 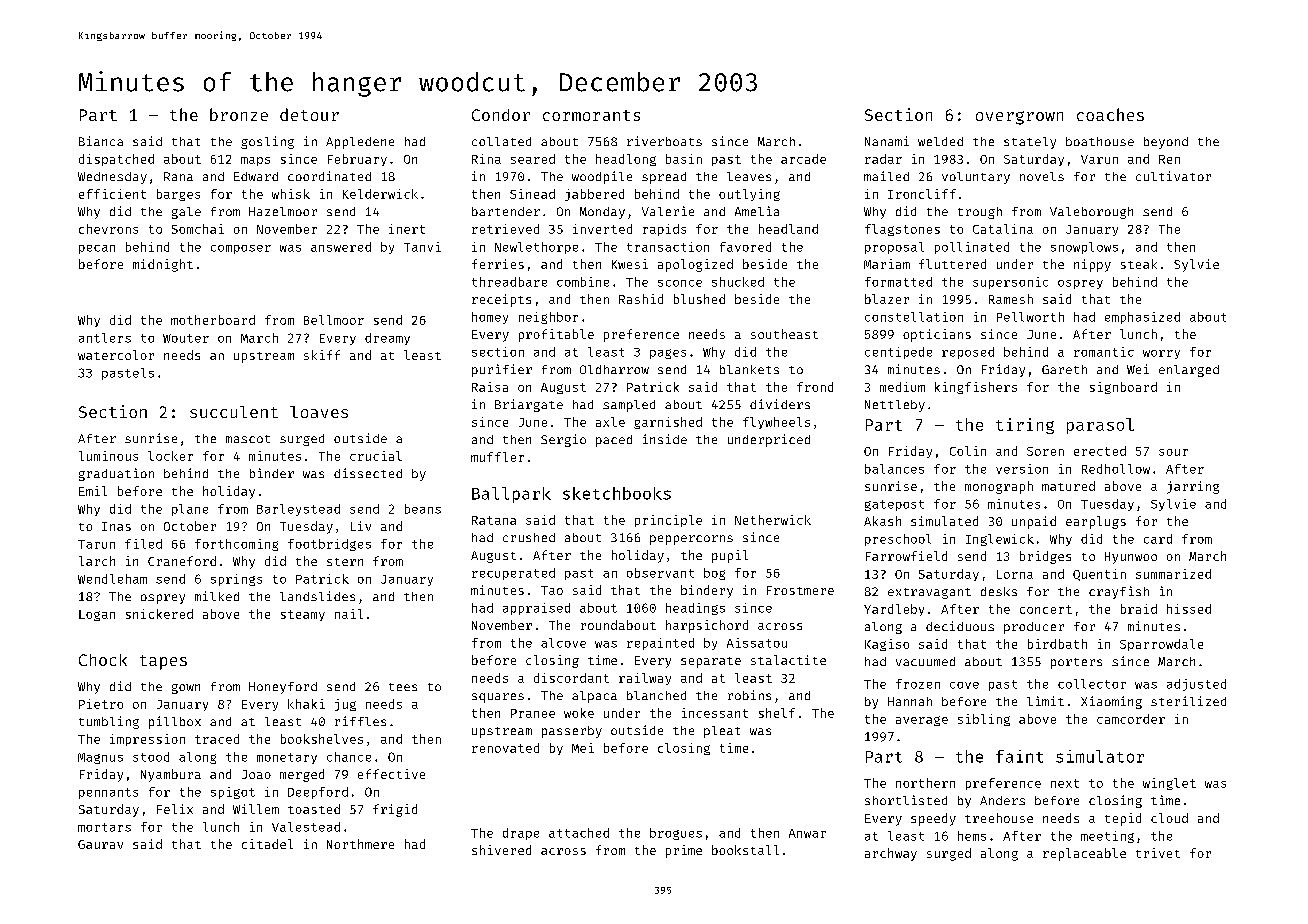 What do you see at coordinates (309, 114) in the screenshot?
I see `detour` at bounding box center [309, 114].
